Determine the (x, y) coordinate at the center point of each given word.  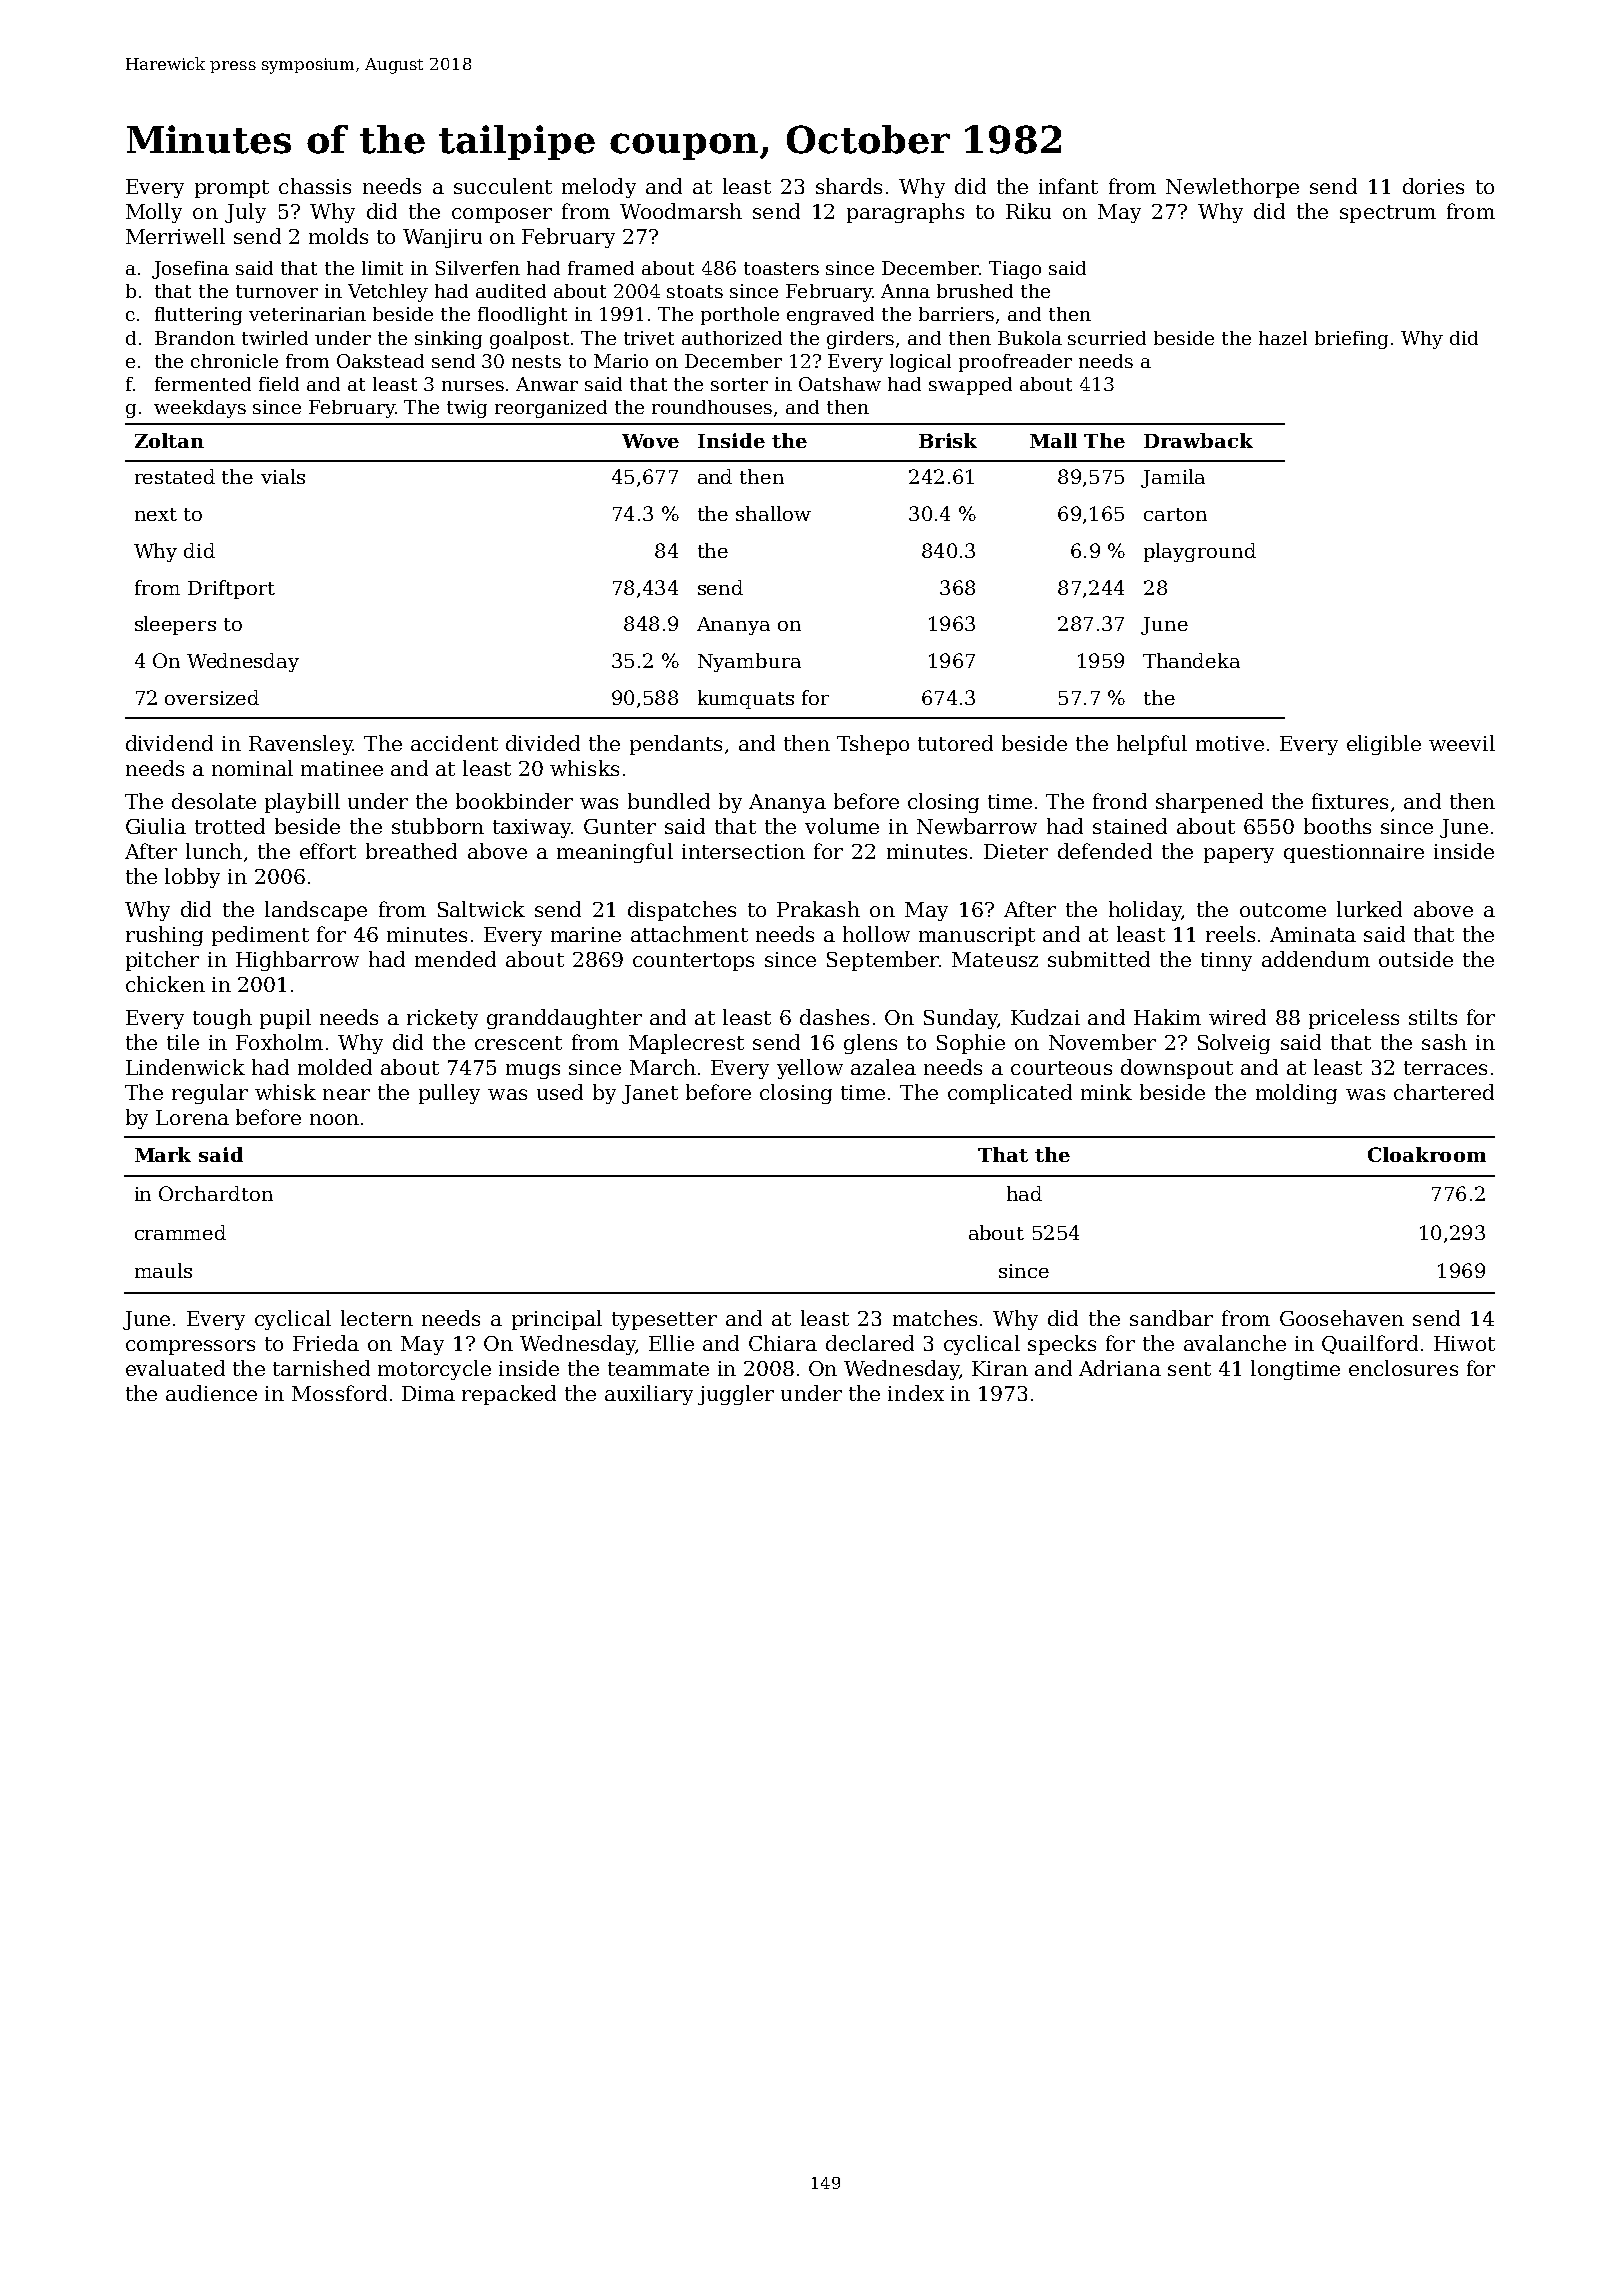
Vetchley (388, 293)
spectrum (1388, 214)
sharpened (1209, 803)
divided (543, 743)
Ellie (671, 1343)
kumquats (746, 699)
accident (454, 743)
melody (599, 188)
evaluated (175, 1368)
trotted (230, 826)
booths (1337, 826)
